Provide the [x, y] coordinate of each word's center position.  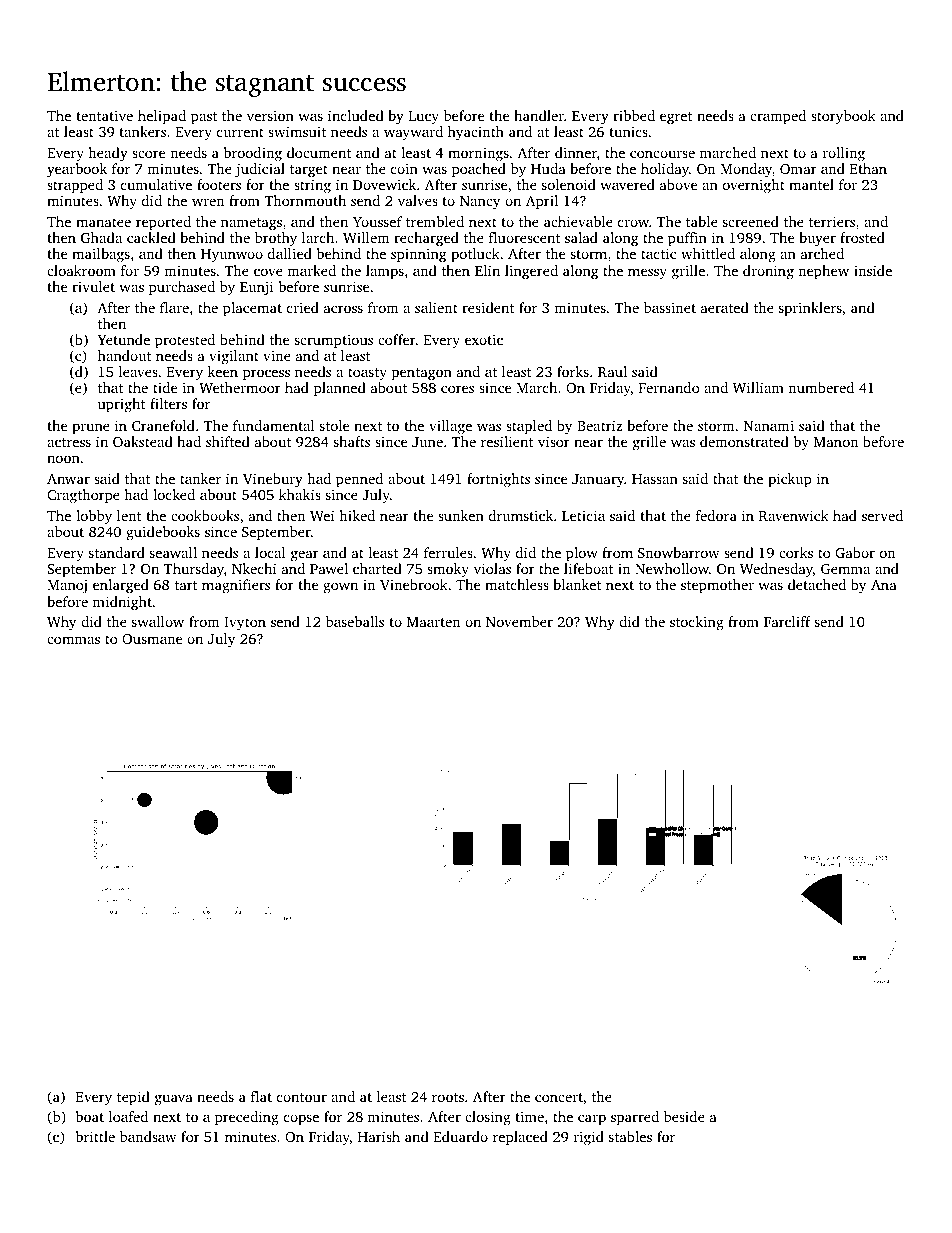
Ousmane [152, 639]
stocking [697, 623]
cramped [778, 117]
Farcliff [787, 621]
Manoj [67, 586]
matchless [517, 584]
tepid [133, 1098]
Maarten [433, 622]
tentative [104, 115]
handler [539, 115]
